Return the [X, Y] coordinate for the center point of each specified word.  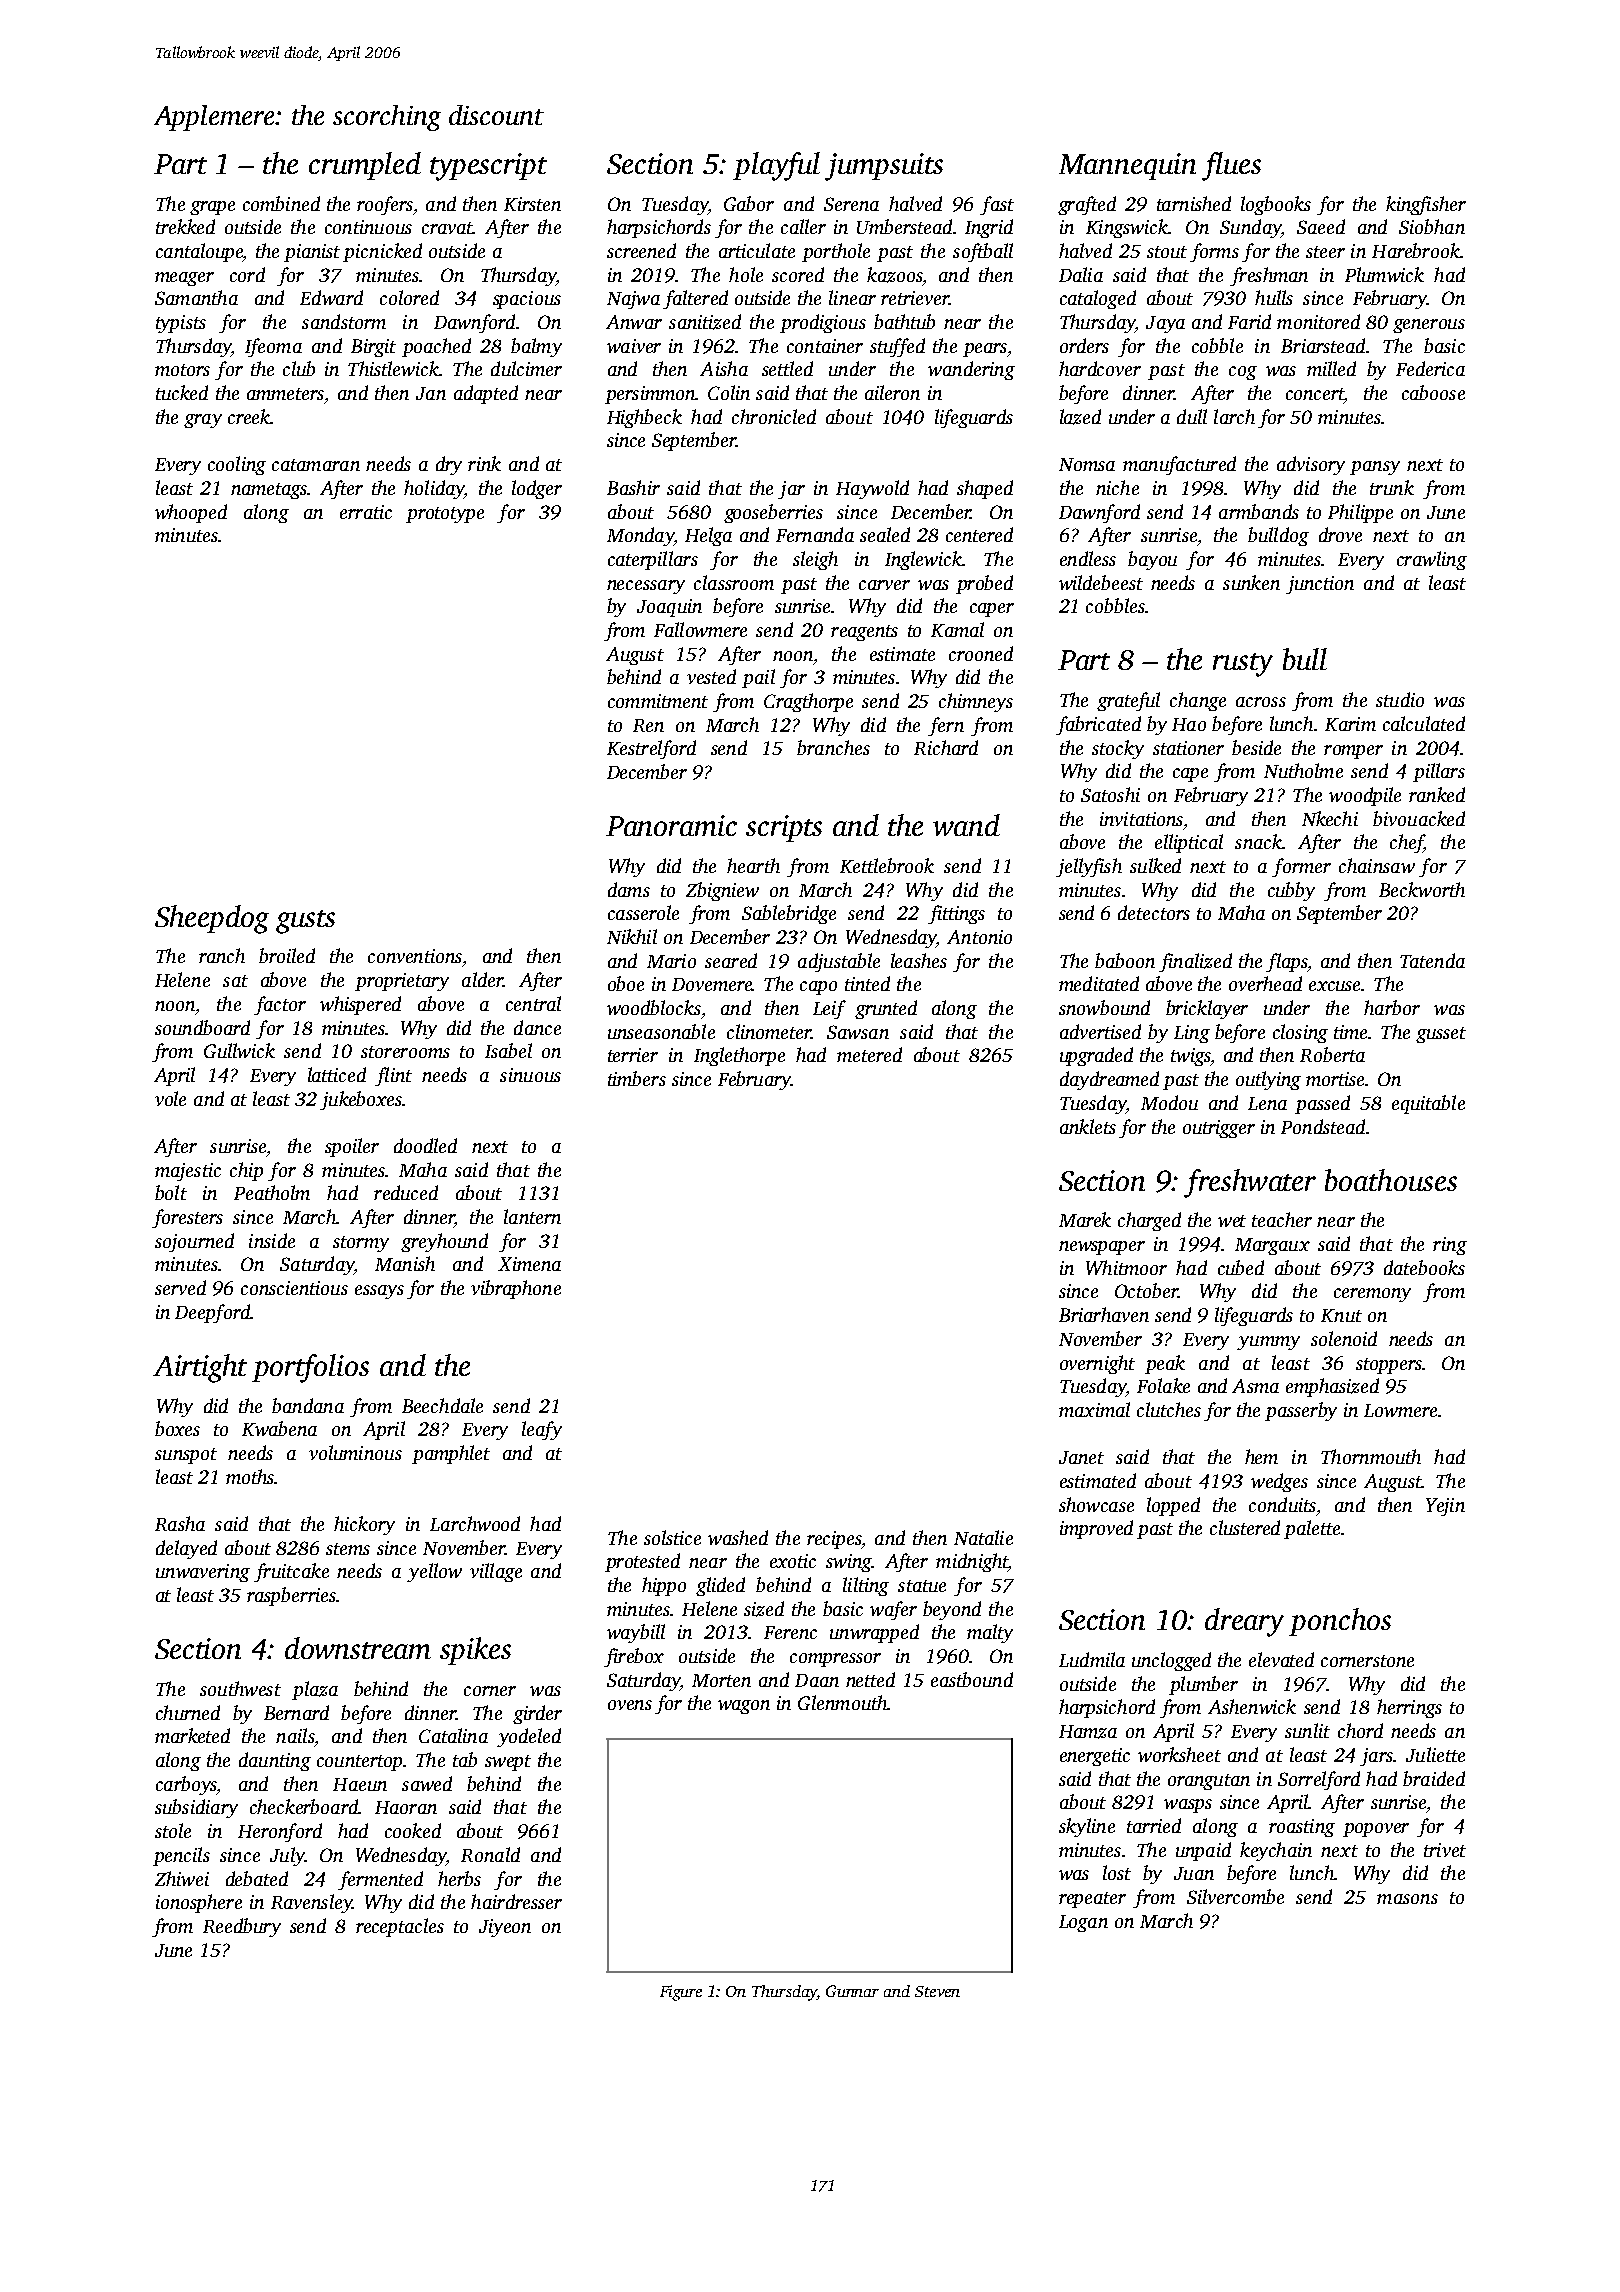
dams [629, 889]
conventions [415, 956]
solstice [672, 1537]
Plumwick [1384, 274]
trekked [185, 226]
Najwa [633, 300]
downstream [358, 1648]
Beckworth [1422, 889]
